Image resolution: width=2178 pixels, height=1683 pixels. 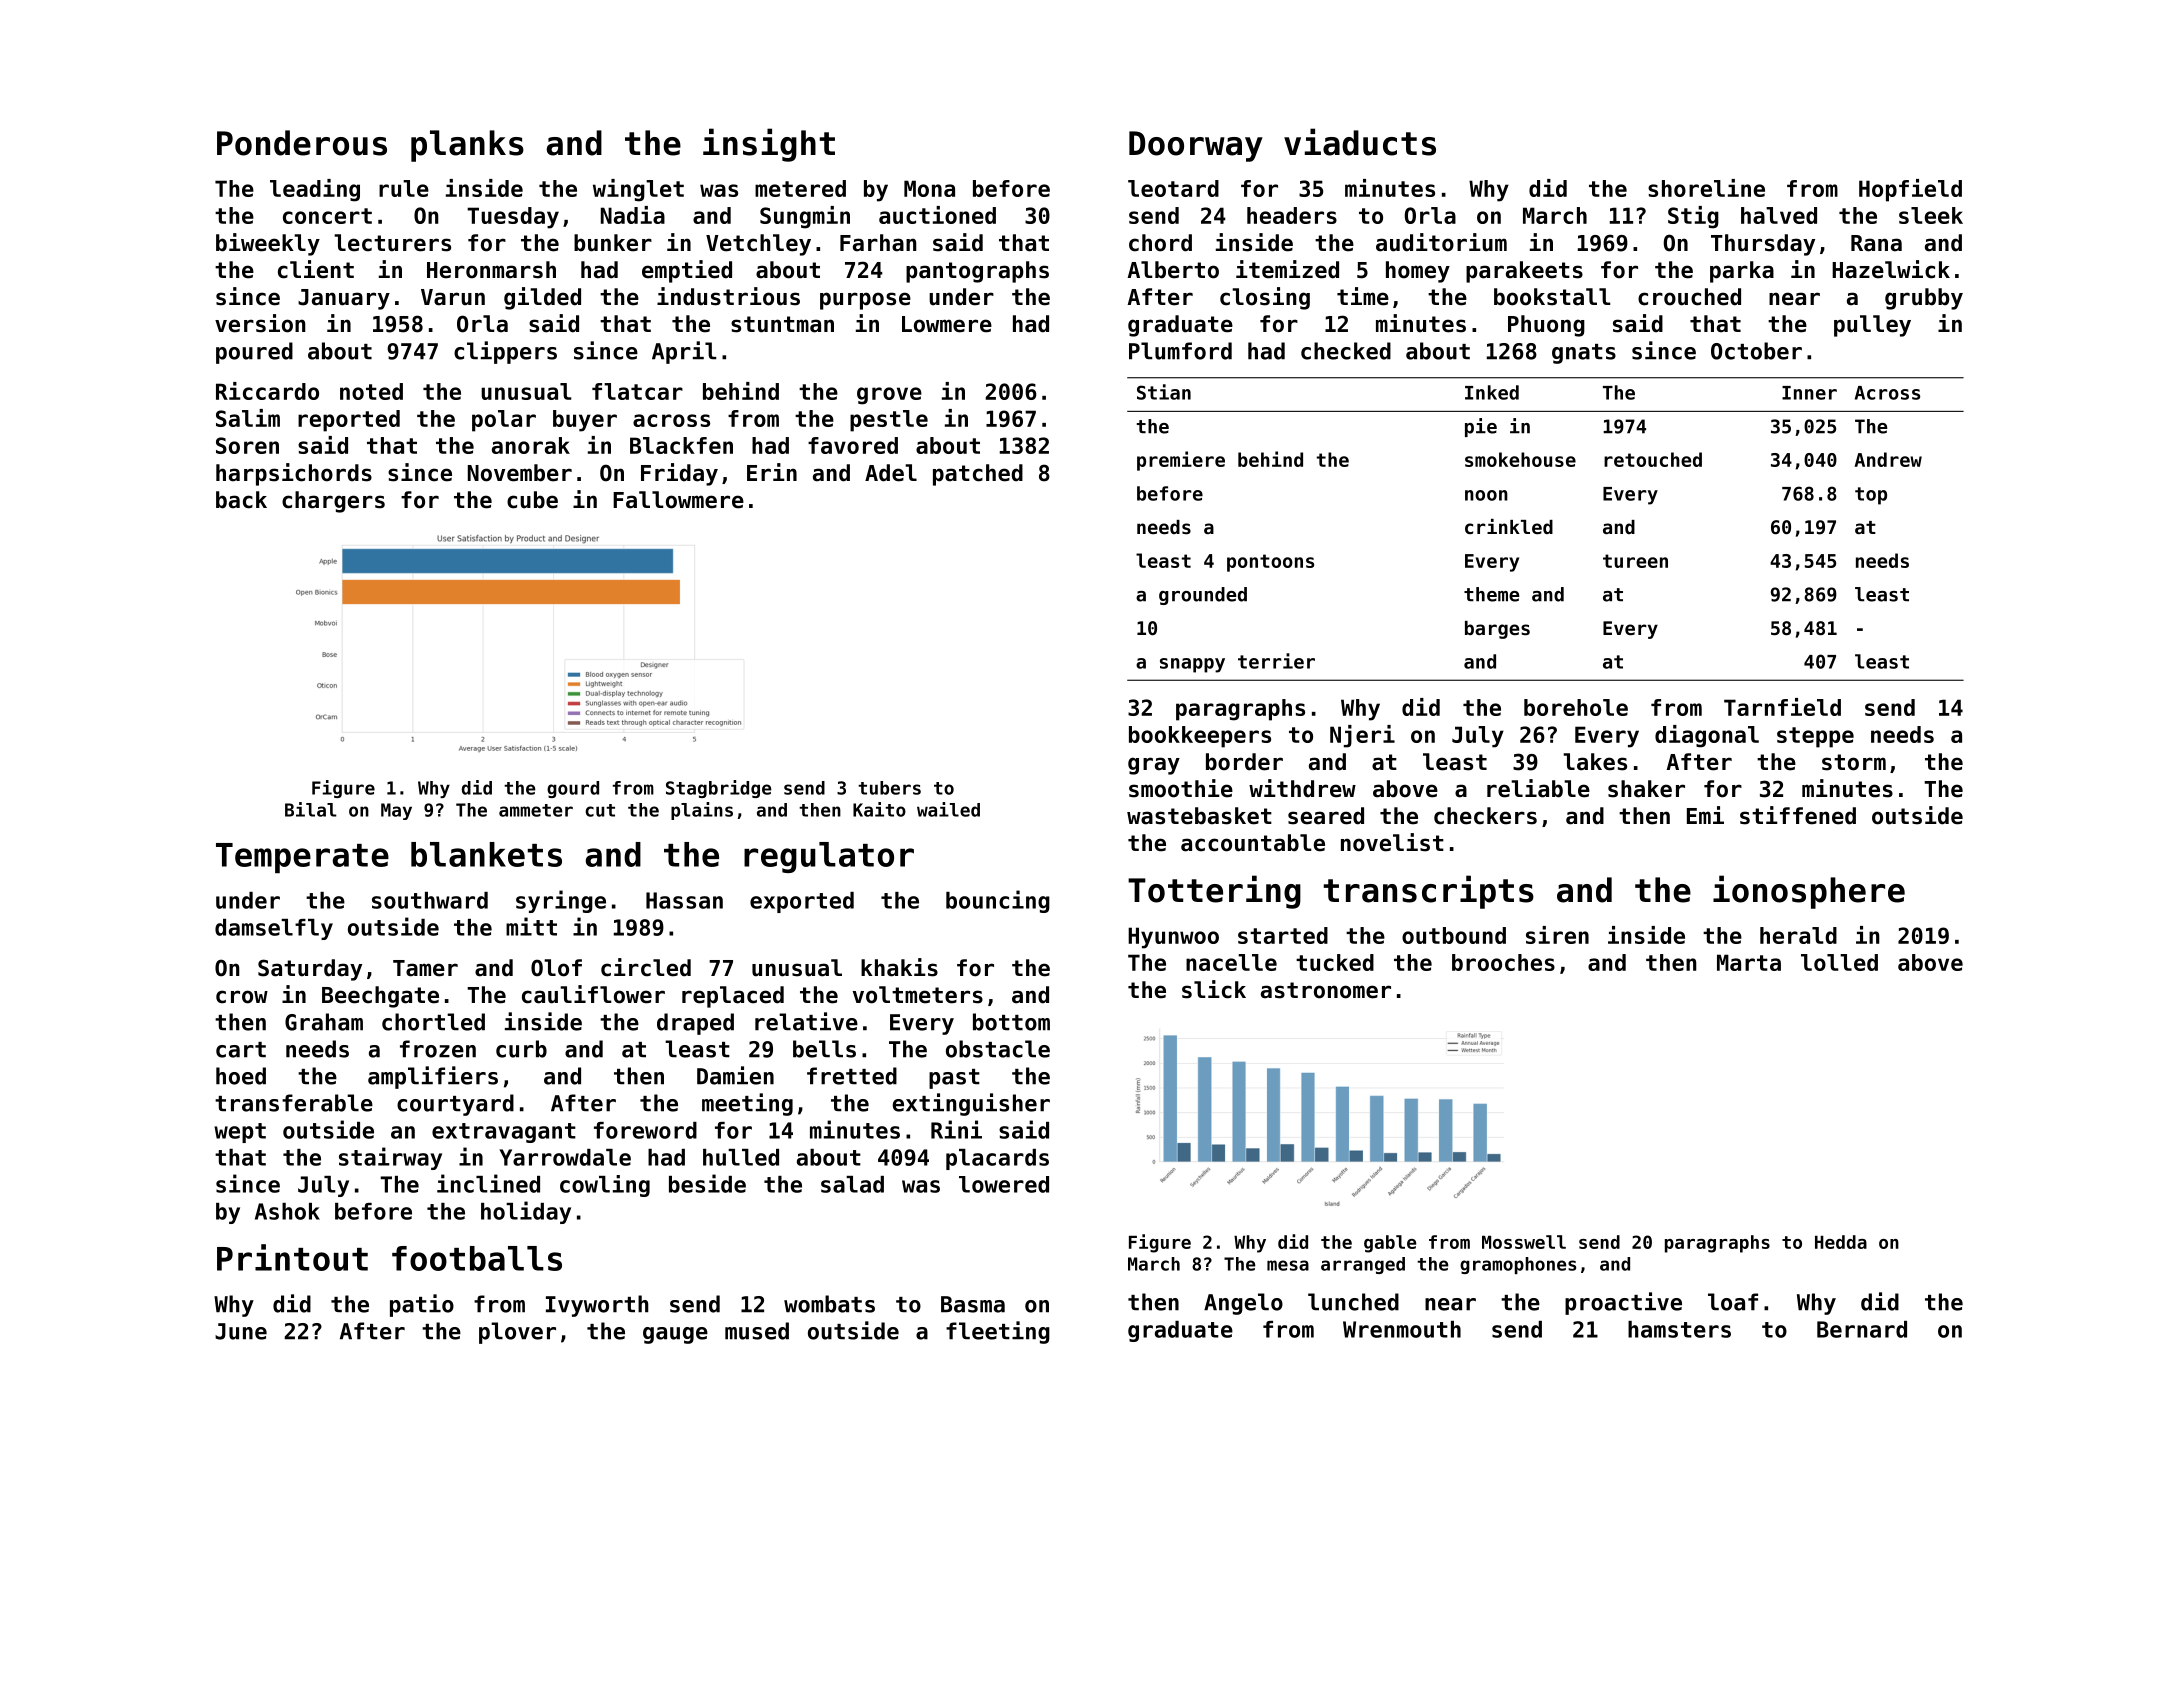 I want to click on lecturers, so click(x=392, y=243).
